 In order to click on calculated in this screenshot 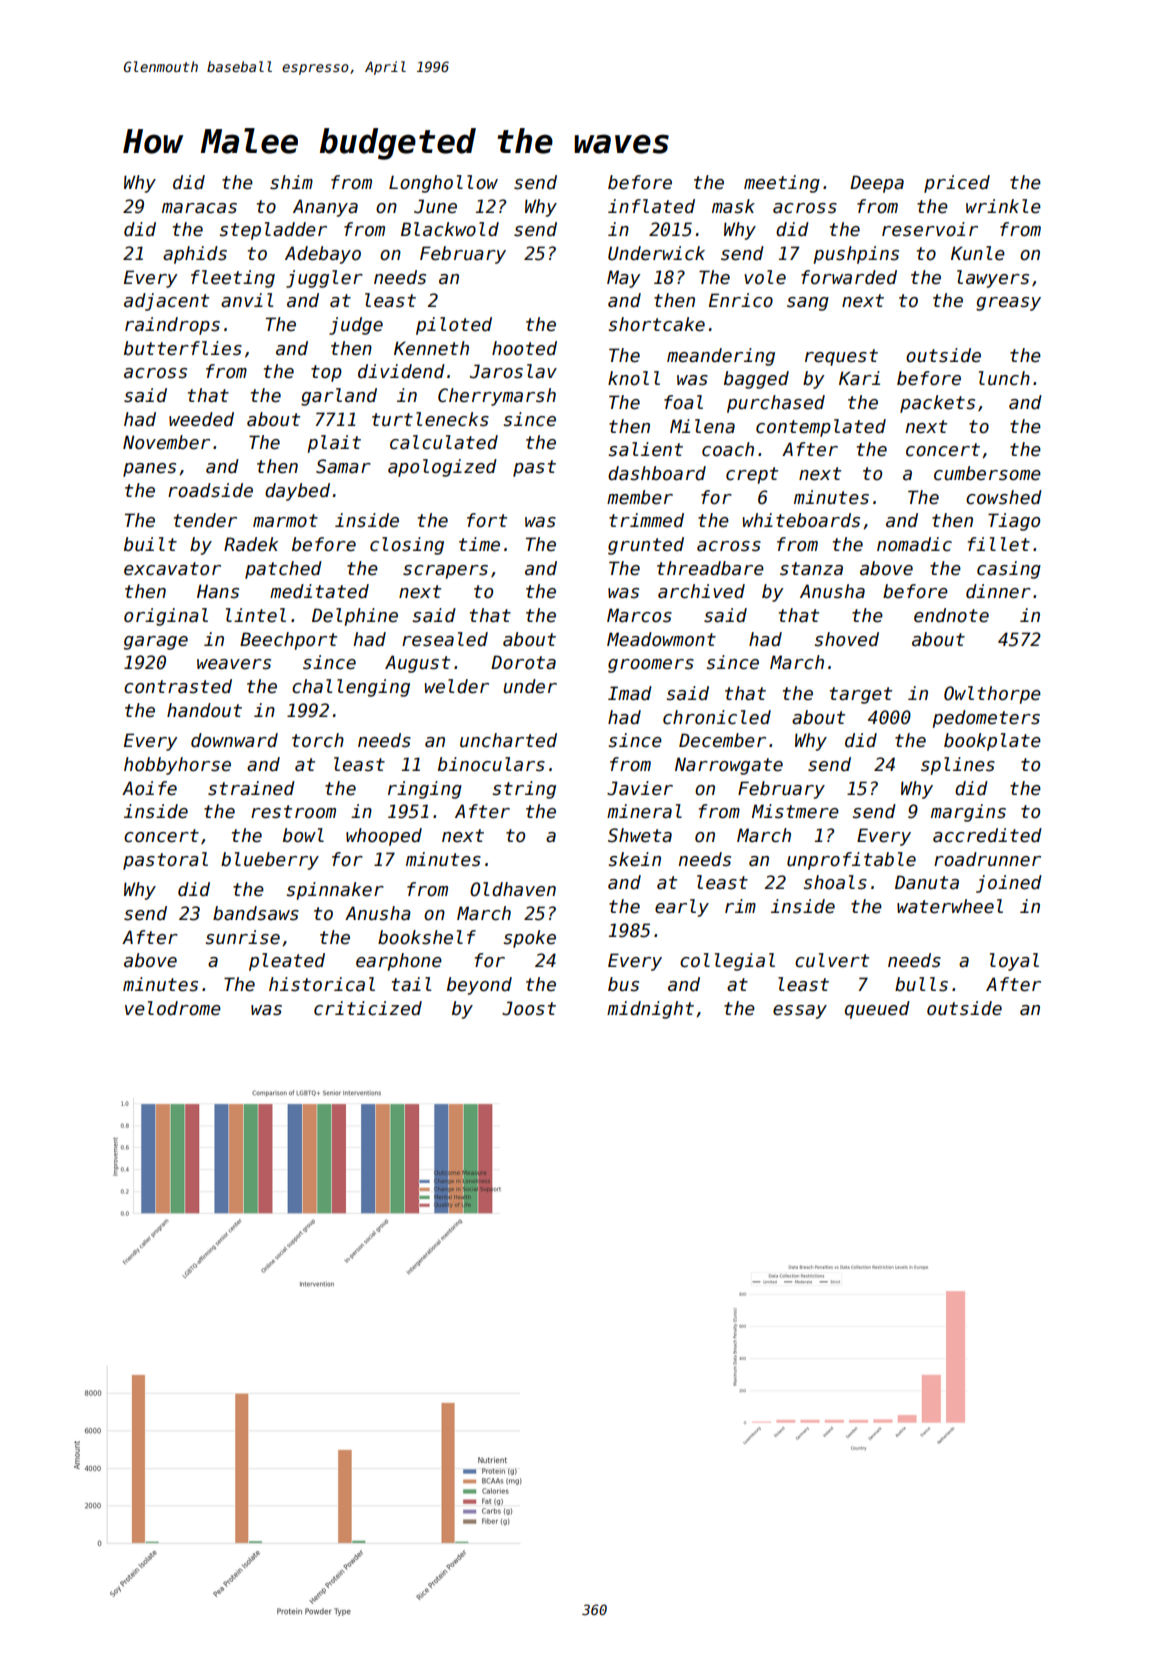, I will do `click(444, 442)`.
